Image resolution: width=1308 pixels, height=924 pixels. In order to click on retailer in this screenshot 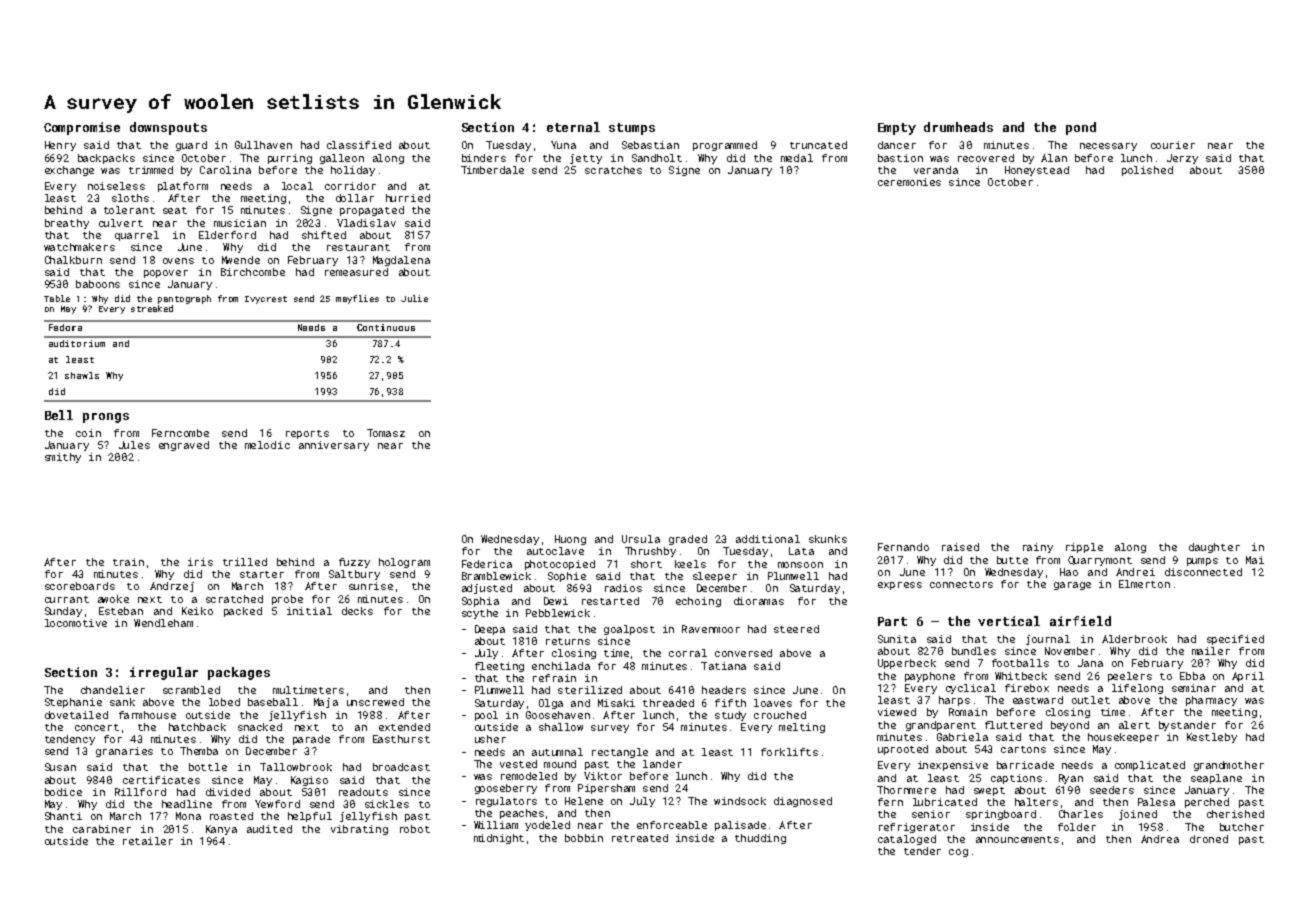, I will do `click(148, 841)`.
